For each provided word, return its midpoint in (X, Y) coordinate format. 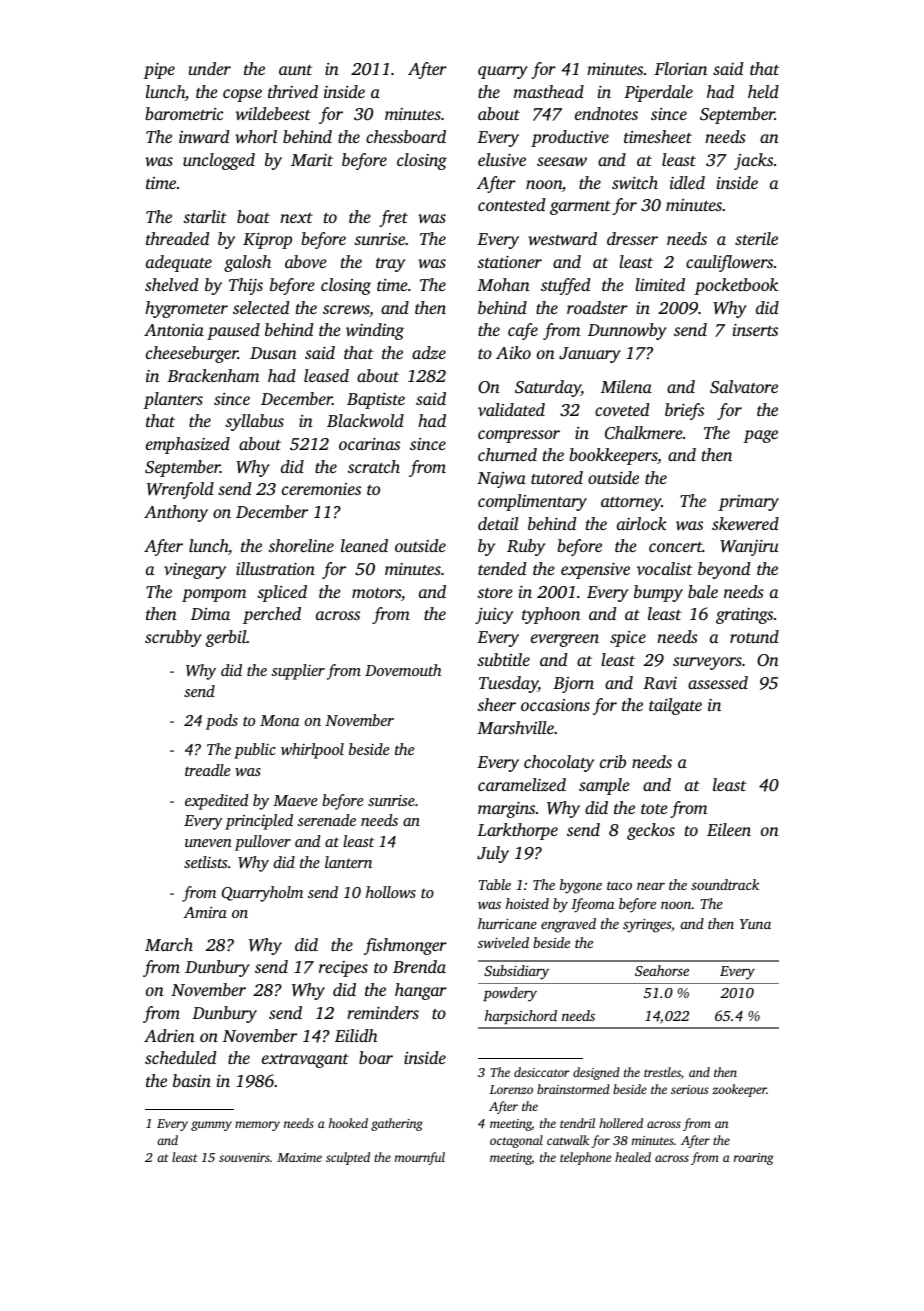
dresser (632, 238)
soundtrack (725, 884)
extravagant (305, 1061)
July (493, 854)
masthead (549, 91)
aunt (295, 70)
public (255, 751)
